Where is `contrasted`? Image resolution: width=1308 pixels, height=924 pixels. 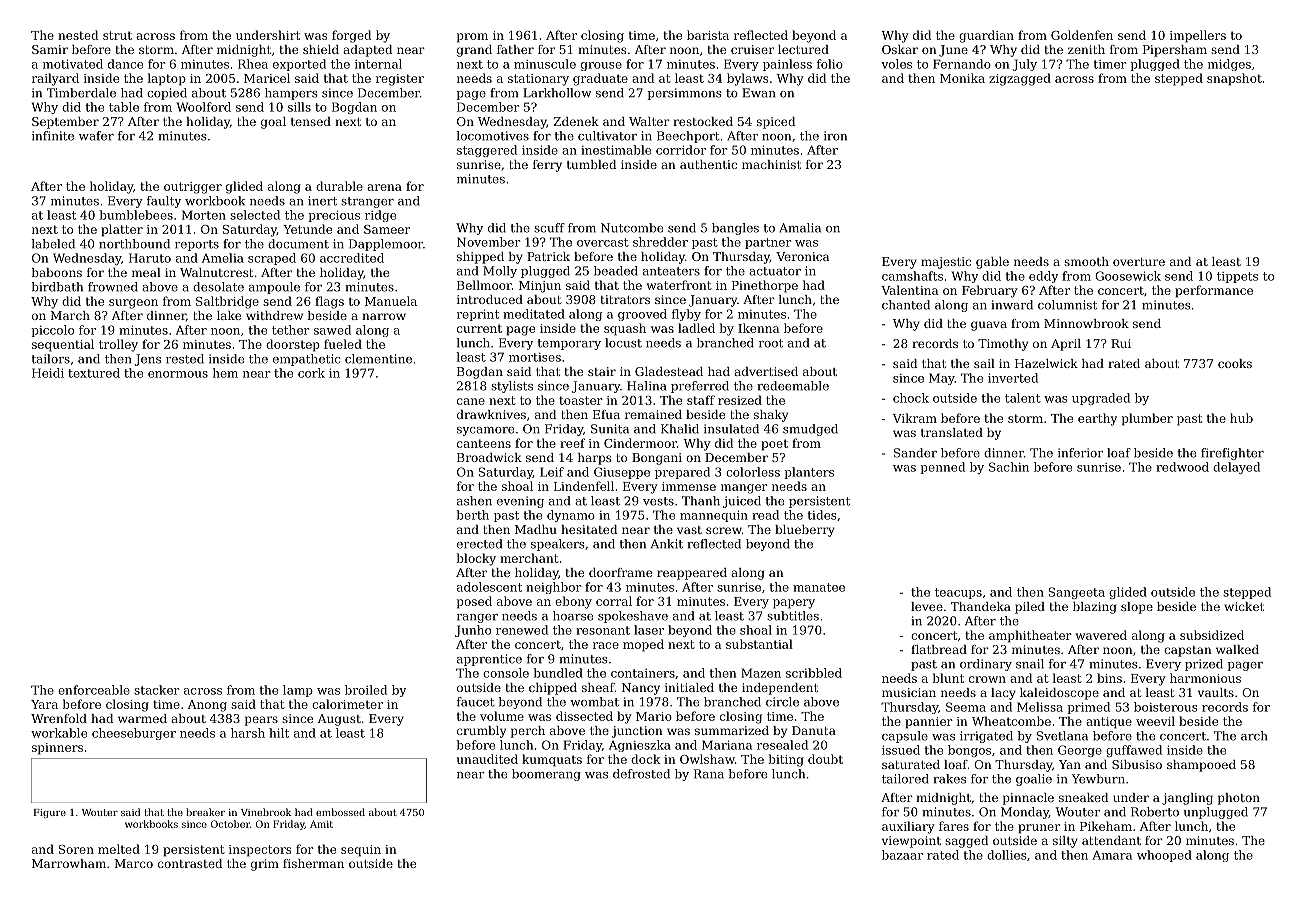
contrasted is located at coordinates (190, 863).
